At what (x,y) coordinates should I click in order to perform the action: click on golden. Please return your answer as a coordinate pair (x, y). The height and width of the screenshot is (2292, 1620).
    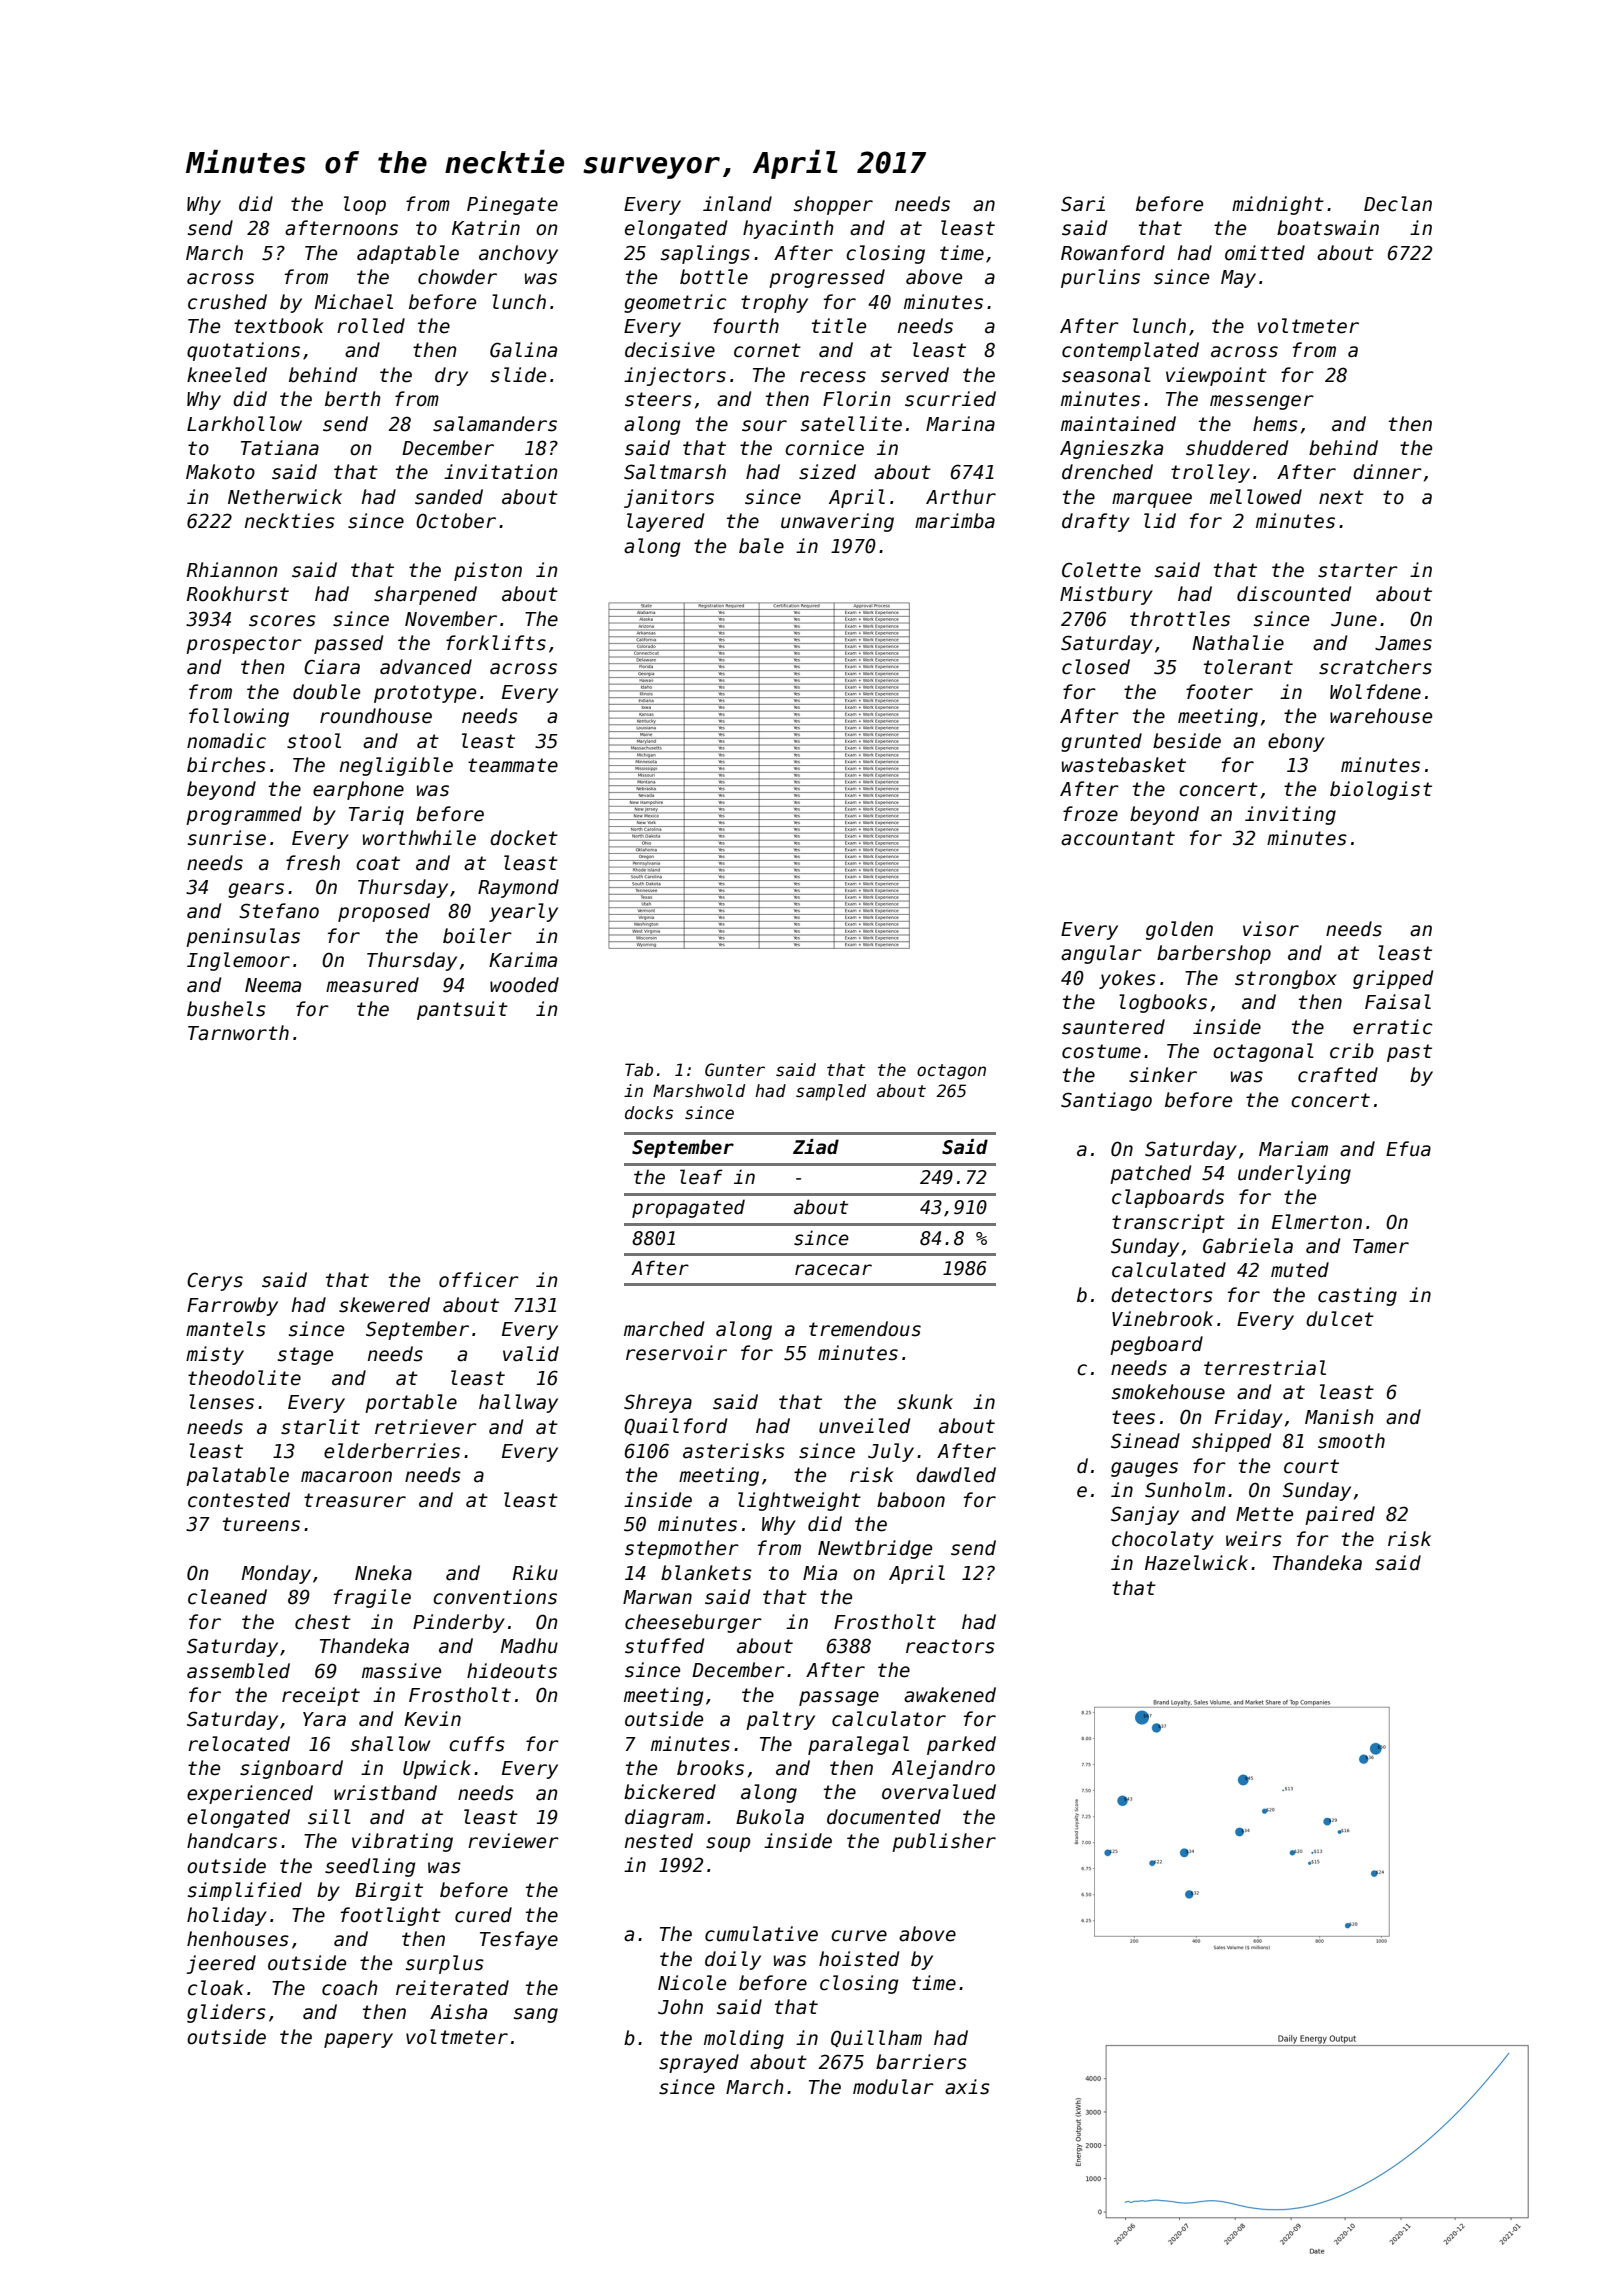
    Looking at the image, I should click on (1179, 930).
